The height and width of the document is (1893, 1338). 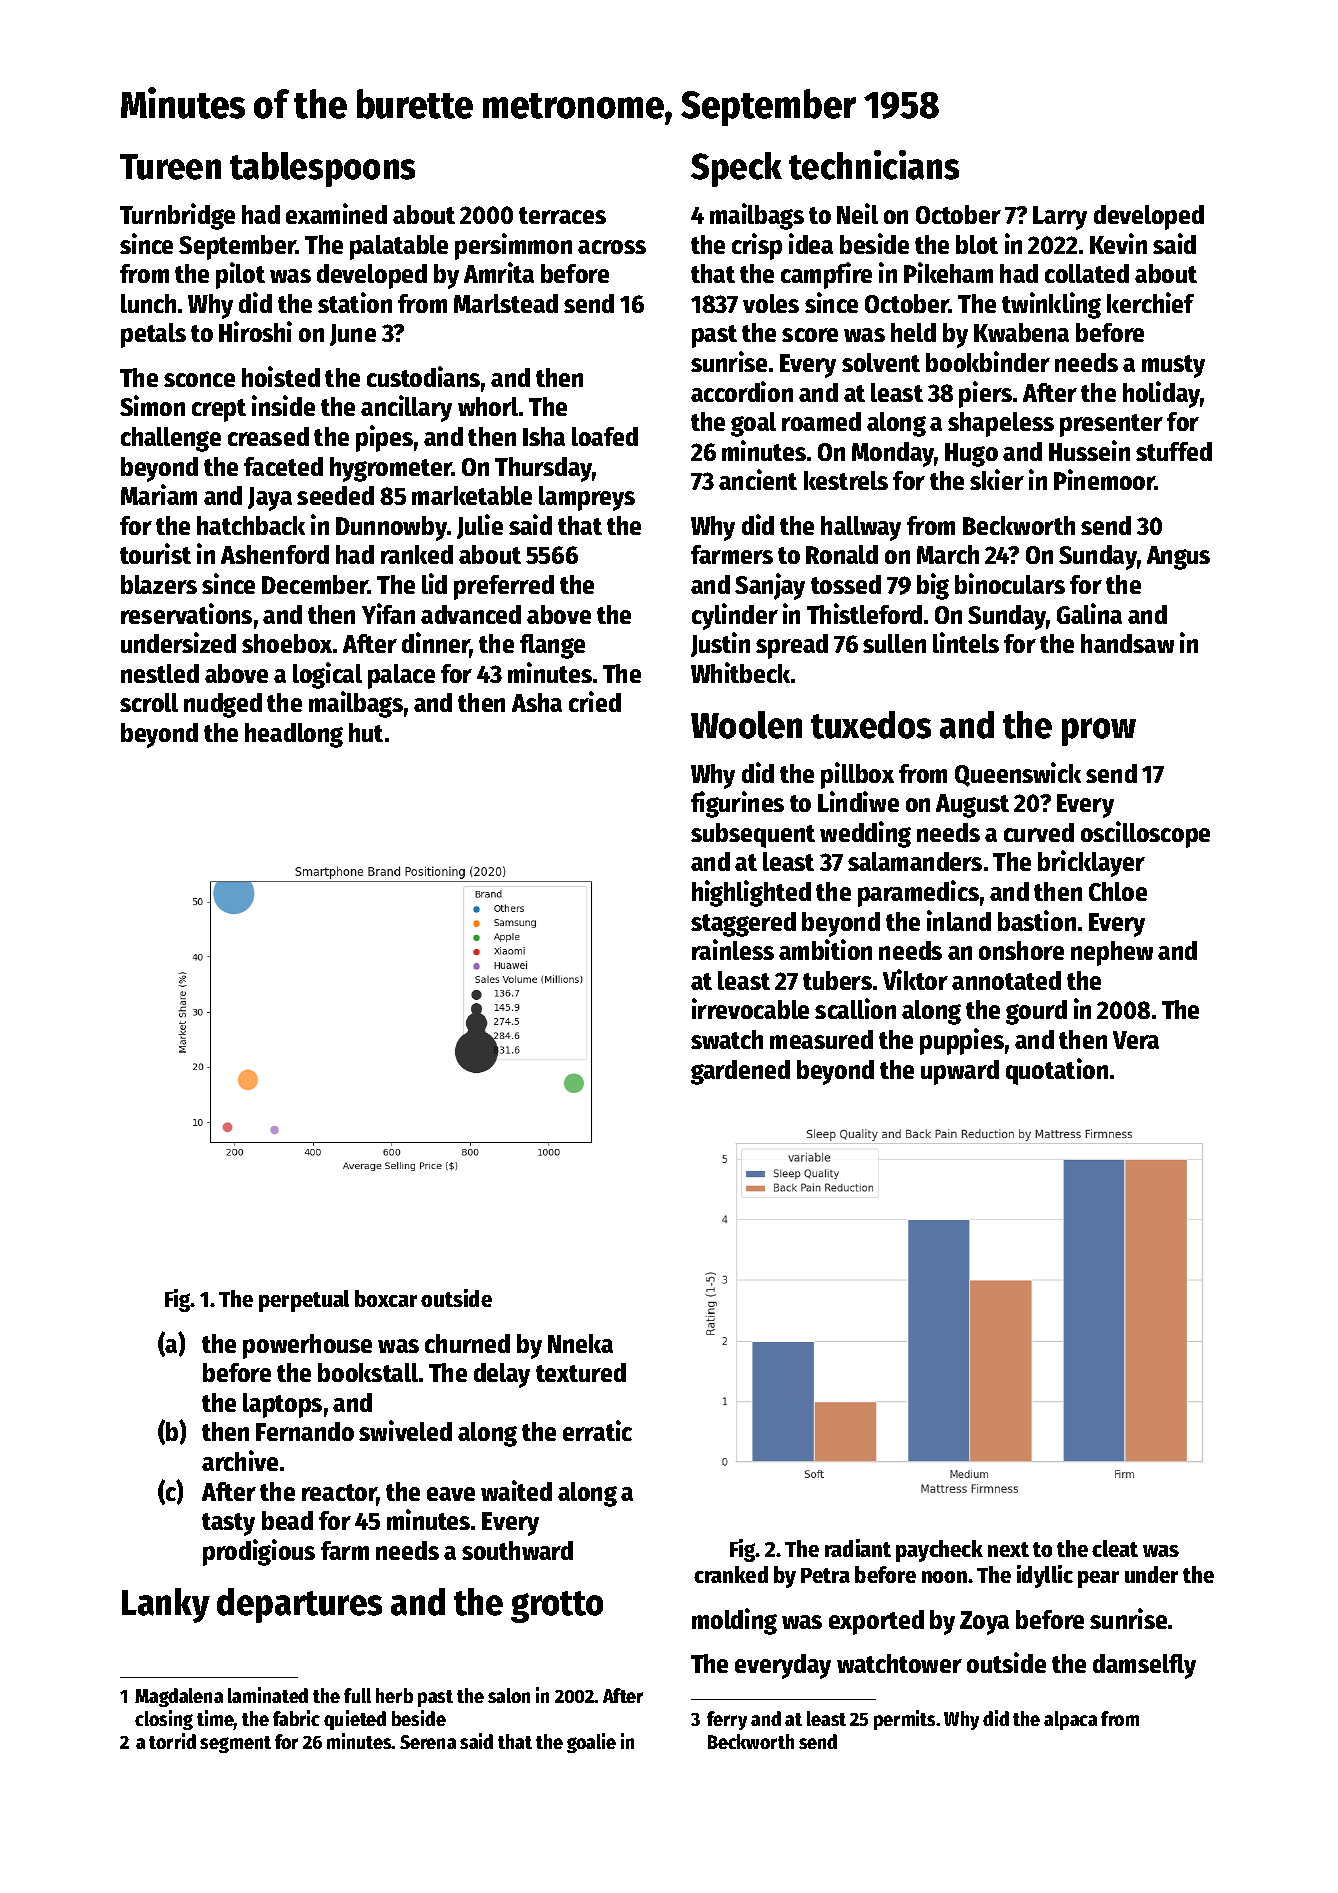 I want to click on tablespoons, so click(x=322, y=169).
